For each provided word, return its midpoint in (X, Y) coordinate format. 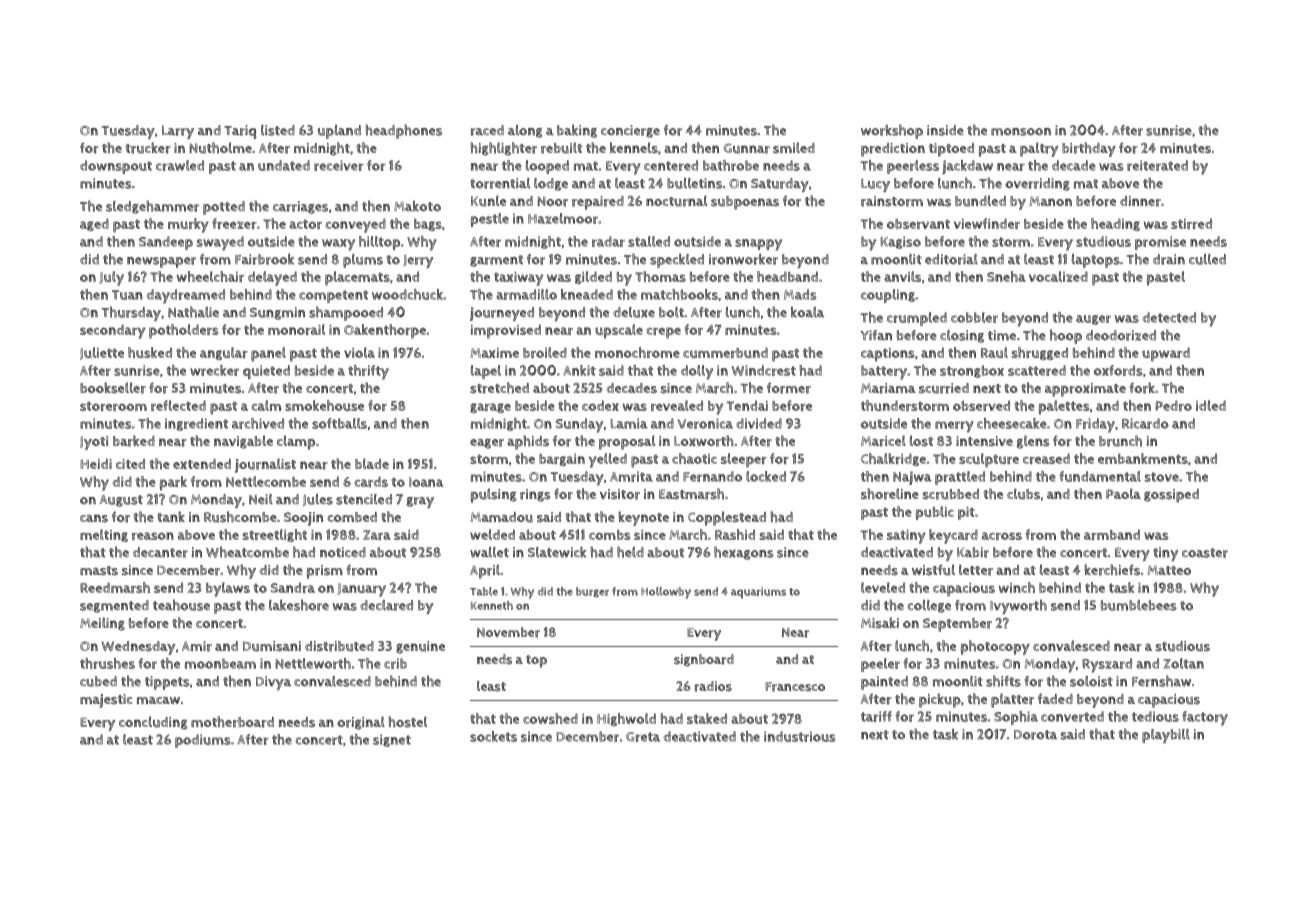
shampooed (346, 313)
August (121, 501)
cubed (98, 681)
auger (1093, 320)
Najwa (912, 478)
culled (1207, 259)
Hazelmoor (563, 218)
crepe (664, 333)
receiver (339, 165)
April (485, 571)
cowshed (550, 718)
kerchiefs (1112, 570)
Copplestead (727, 518)
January (361, 590)
